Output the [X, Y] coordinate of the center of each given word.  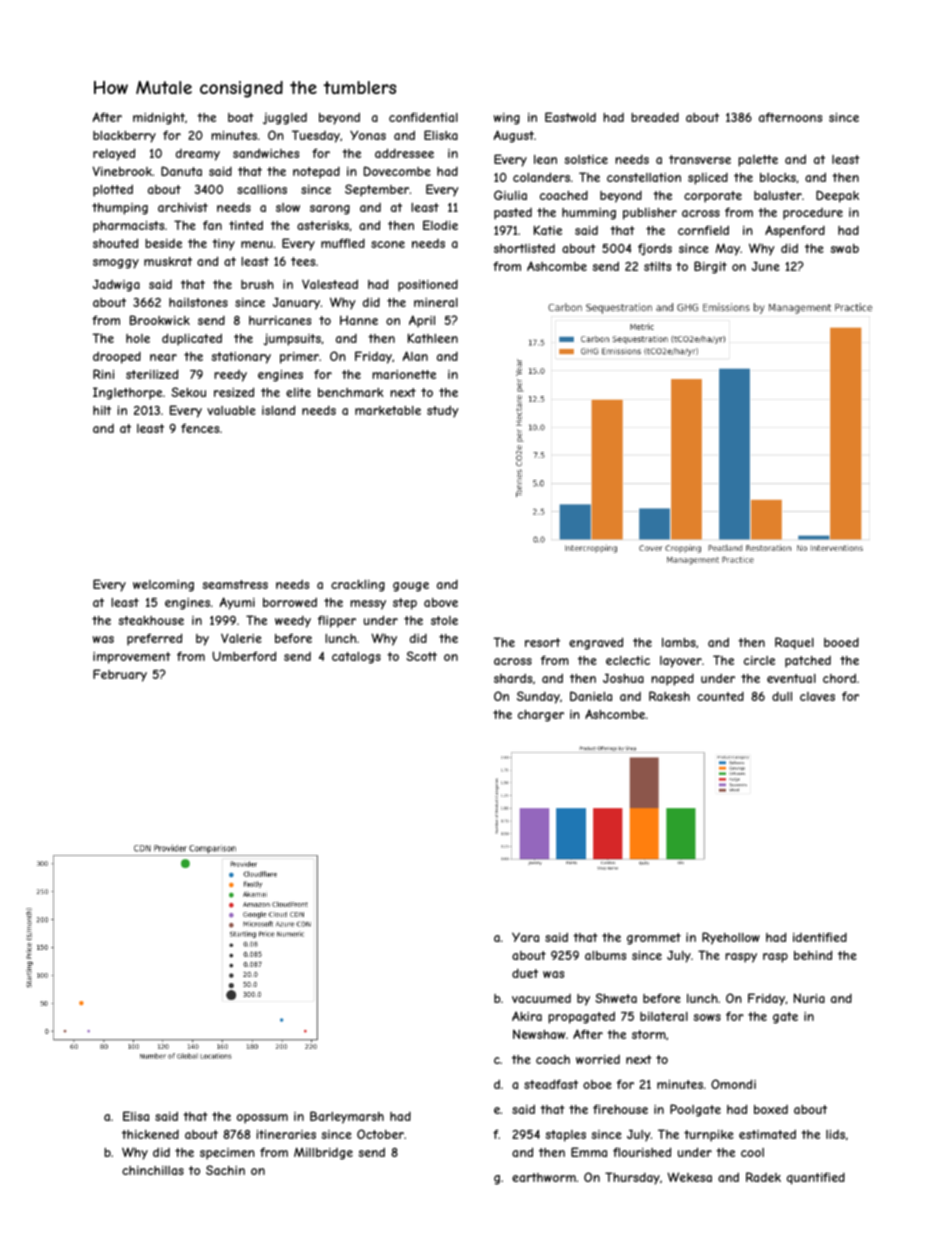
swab [844, 248]
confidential [423, 117]
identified [820, 937]
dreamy [198, 155]
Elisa [136, 1116]
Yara [525, 937]
